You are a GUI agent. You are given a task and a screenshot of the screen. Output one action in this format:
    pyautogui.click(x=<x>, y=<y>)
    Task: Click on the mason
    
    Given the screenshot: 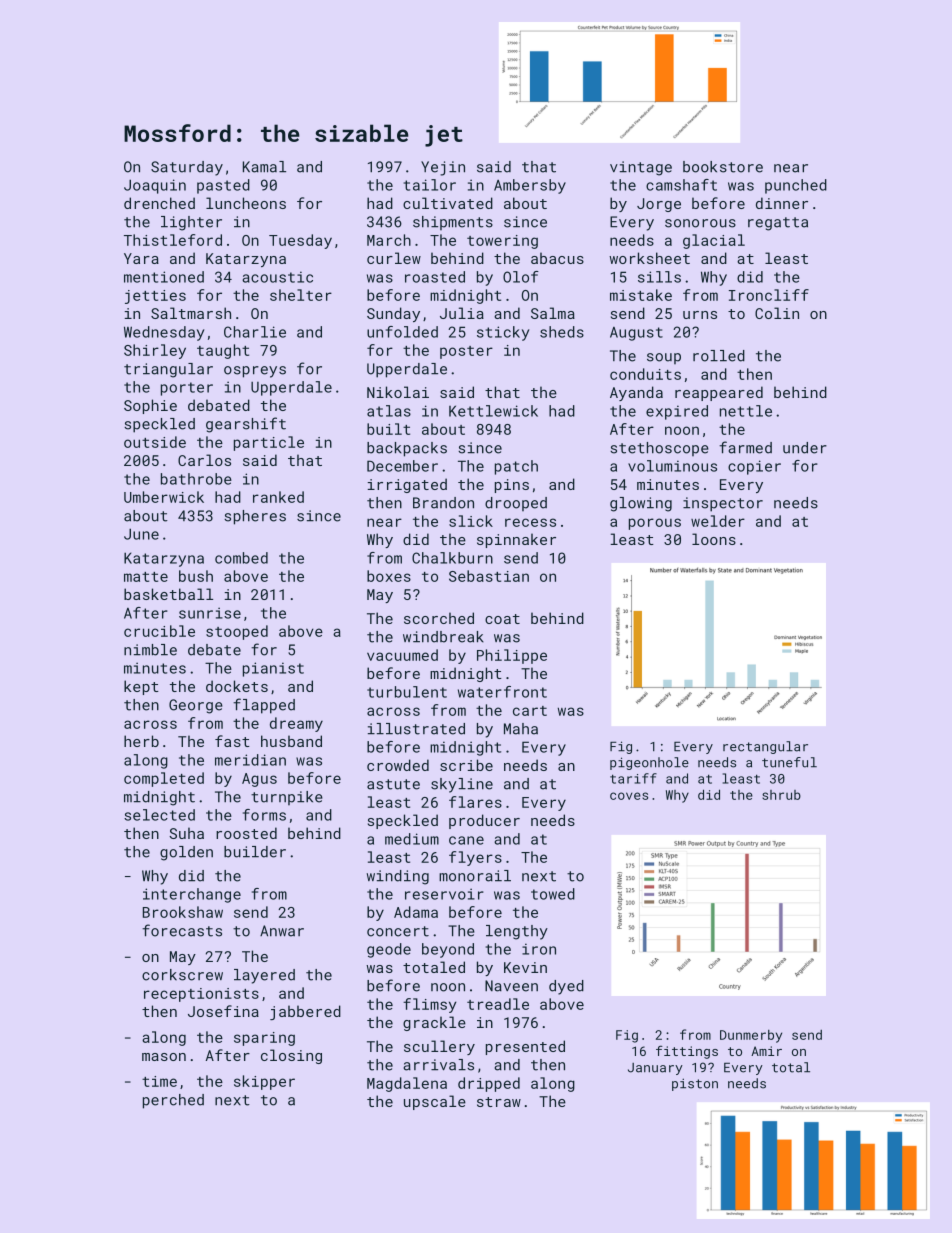 What is the action you would take?
    pyautogui.click(x=164, y=1057)
